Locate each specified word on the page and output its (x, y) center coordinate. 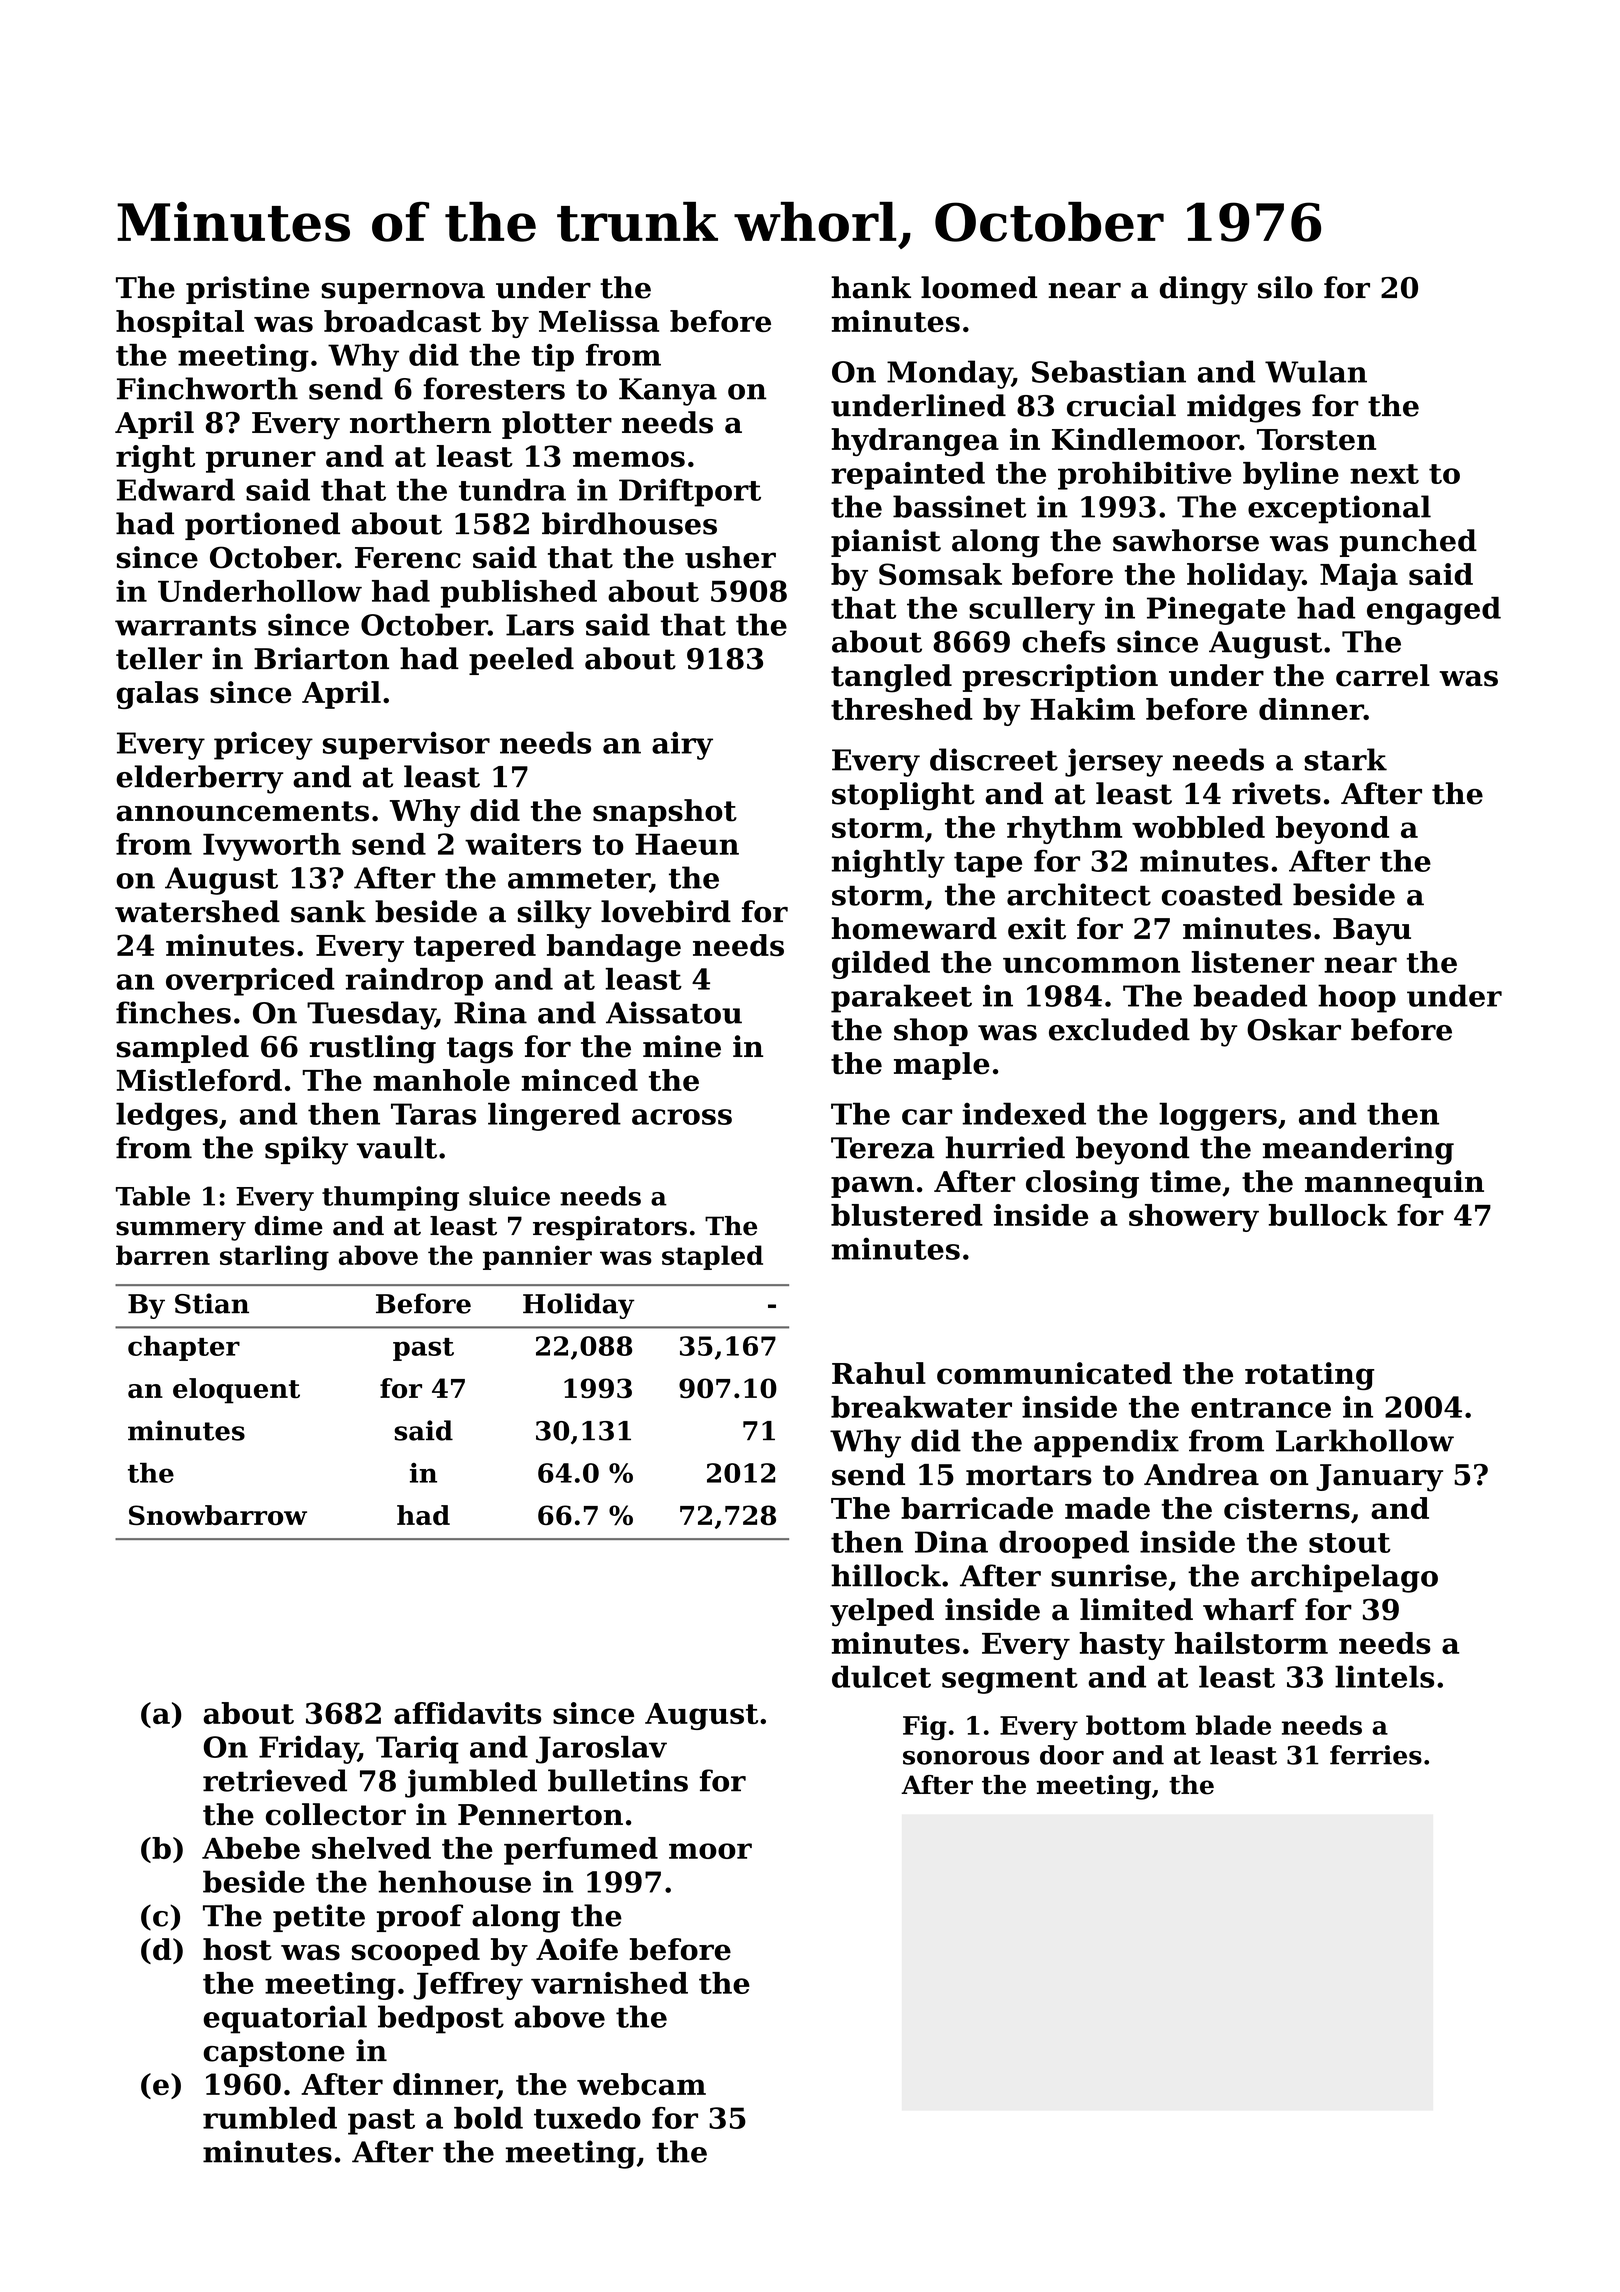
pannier (537, 1257)
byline (1291, 476)
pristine (248, 290)
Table (153, 1196)
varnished (609, 1983)
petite (319, 1918)
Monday (949, 374)
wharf (1249, 1609)
